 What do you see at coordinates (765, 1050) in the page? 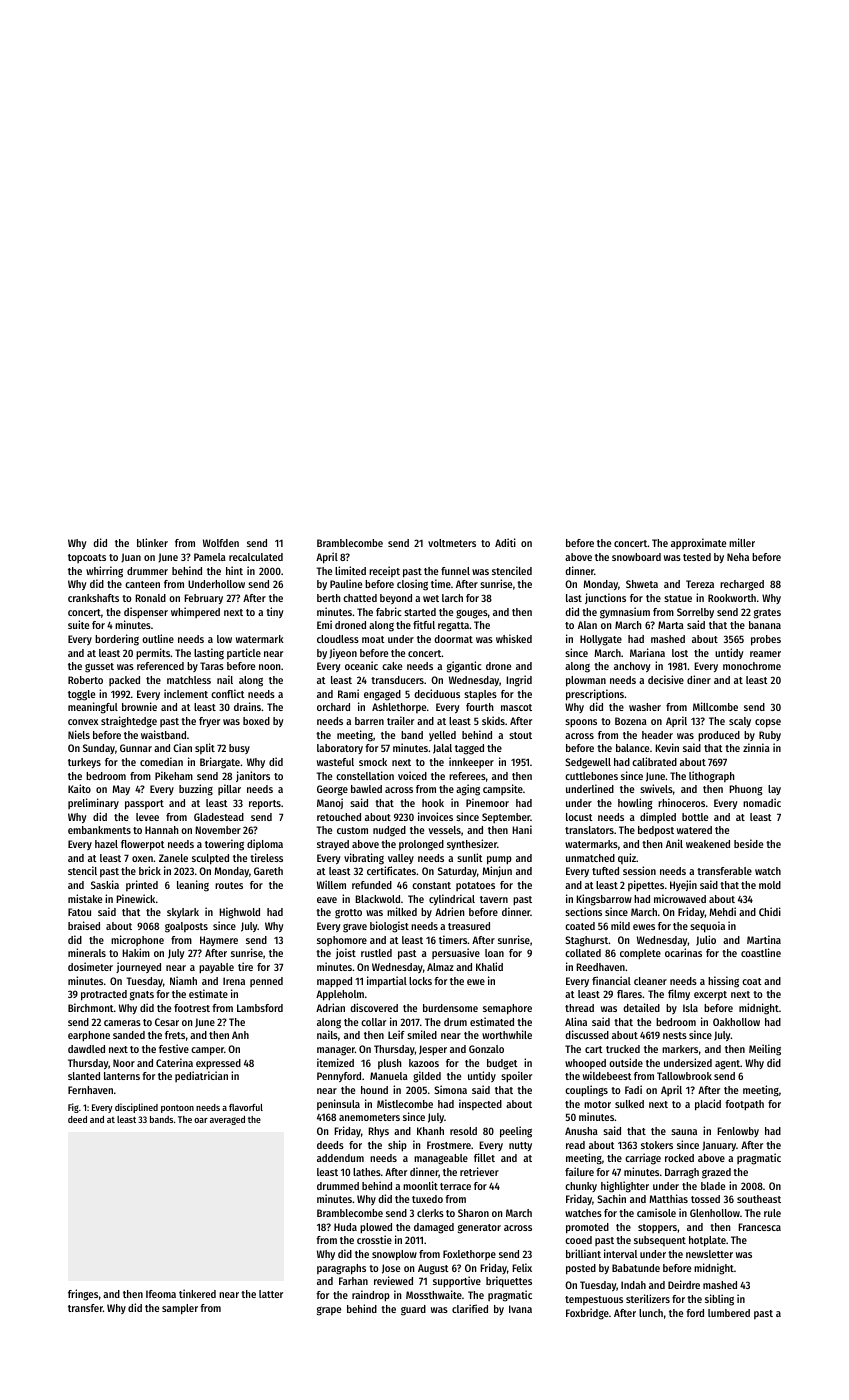
I see `Meiling` at bounding box center [765, 1050].
